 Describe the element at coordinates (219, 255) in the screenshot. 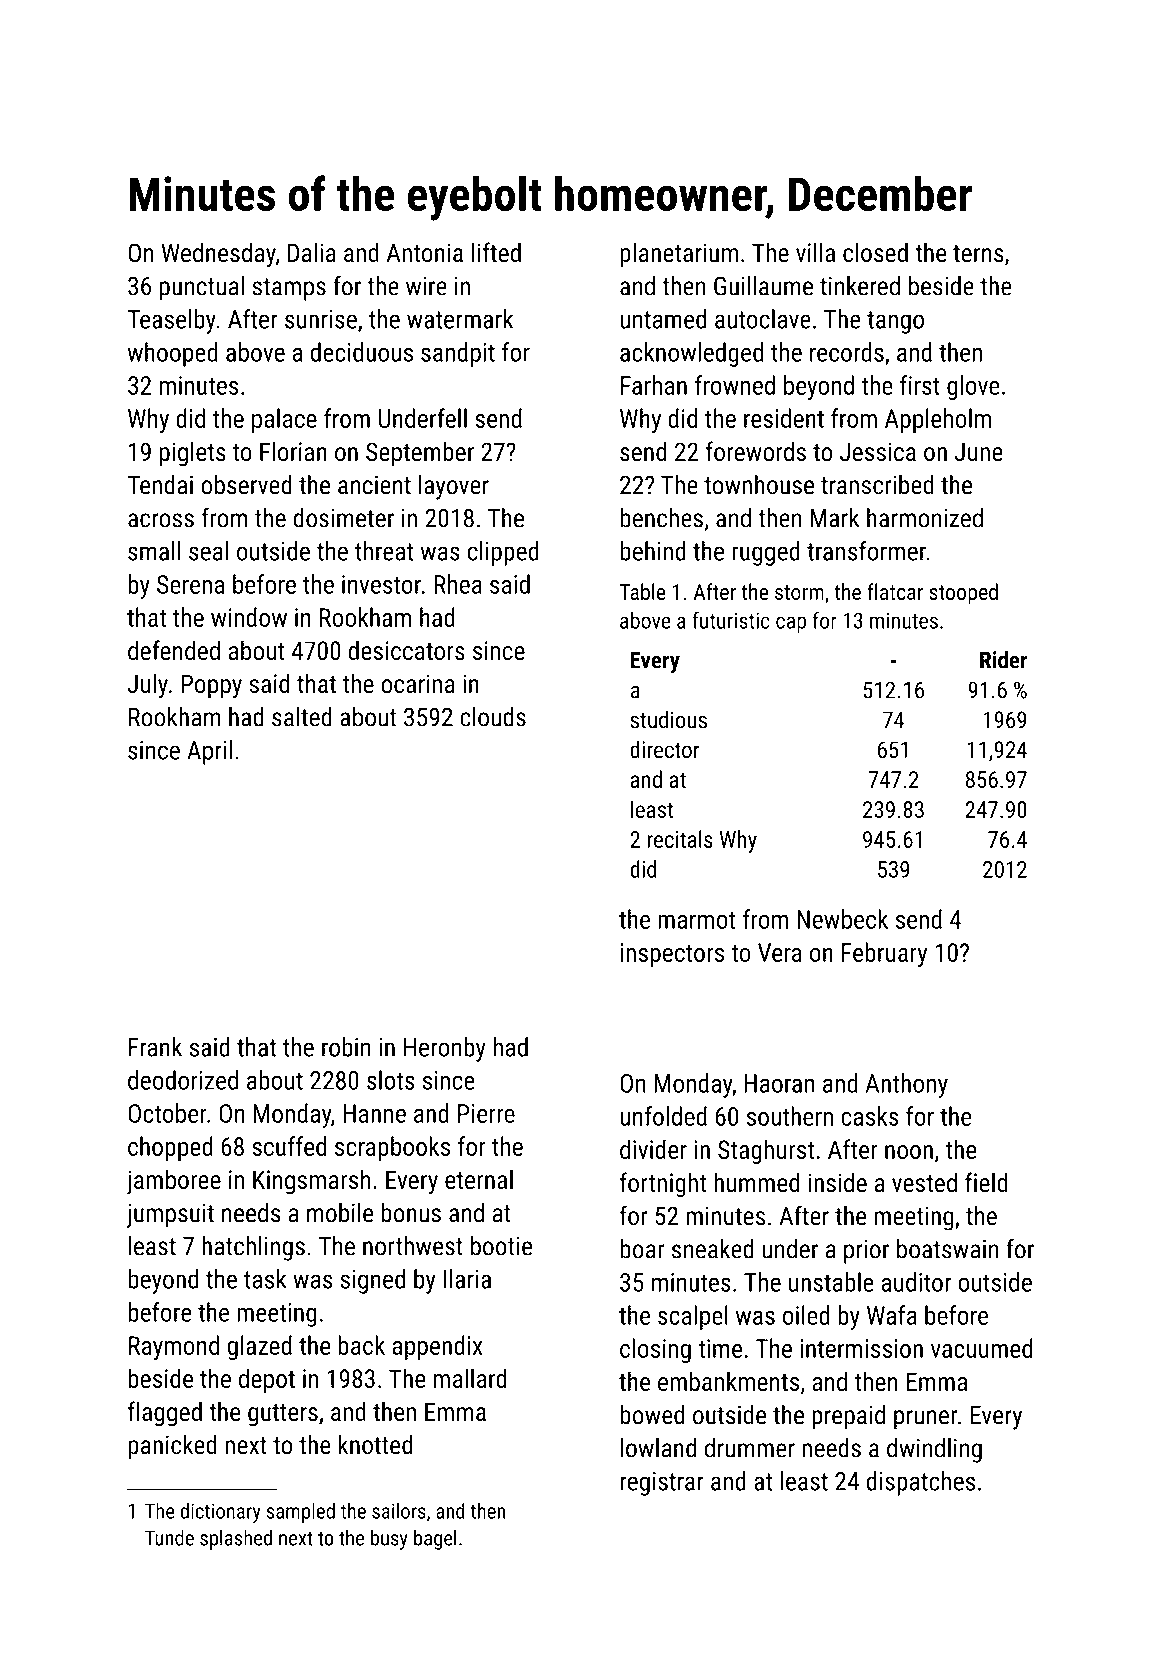

I see `Wednesday` at that location.
